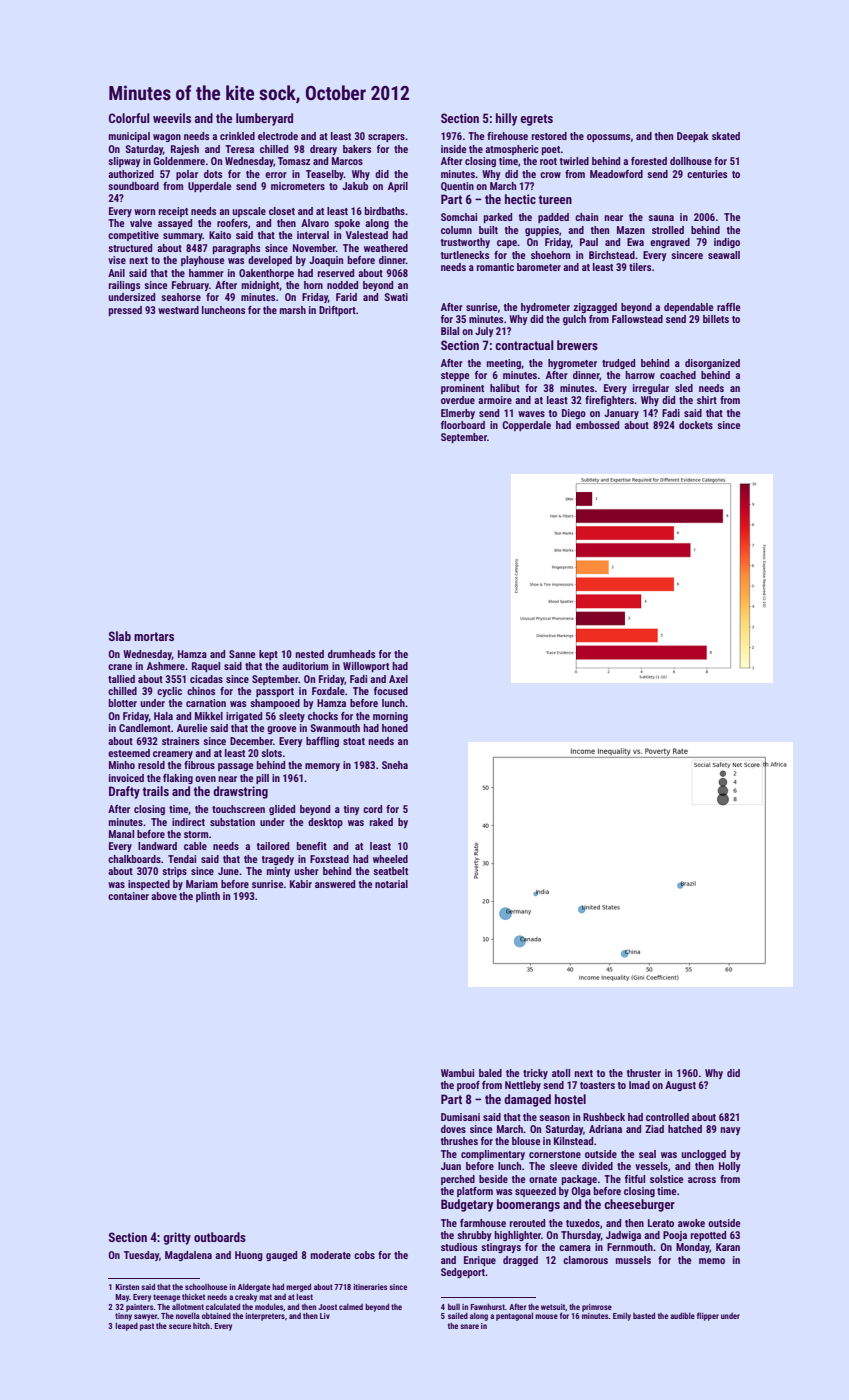 This page has width=849, height=1400. Describe the element at coordinates (729, 307) in the page. I see `raffle` at that location.
